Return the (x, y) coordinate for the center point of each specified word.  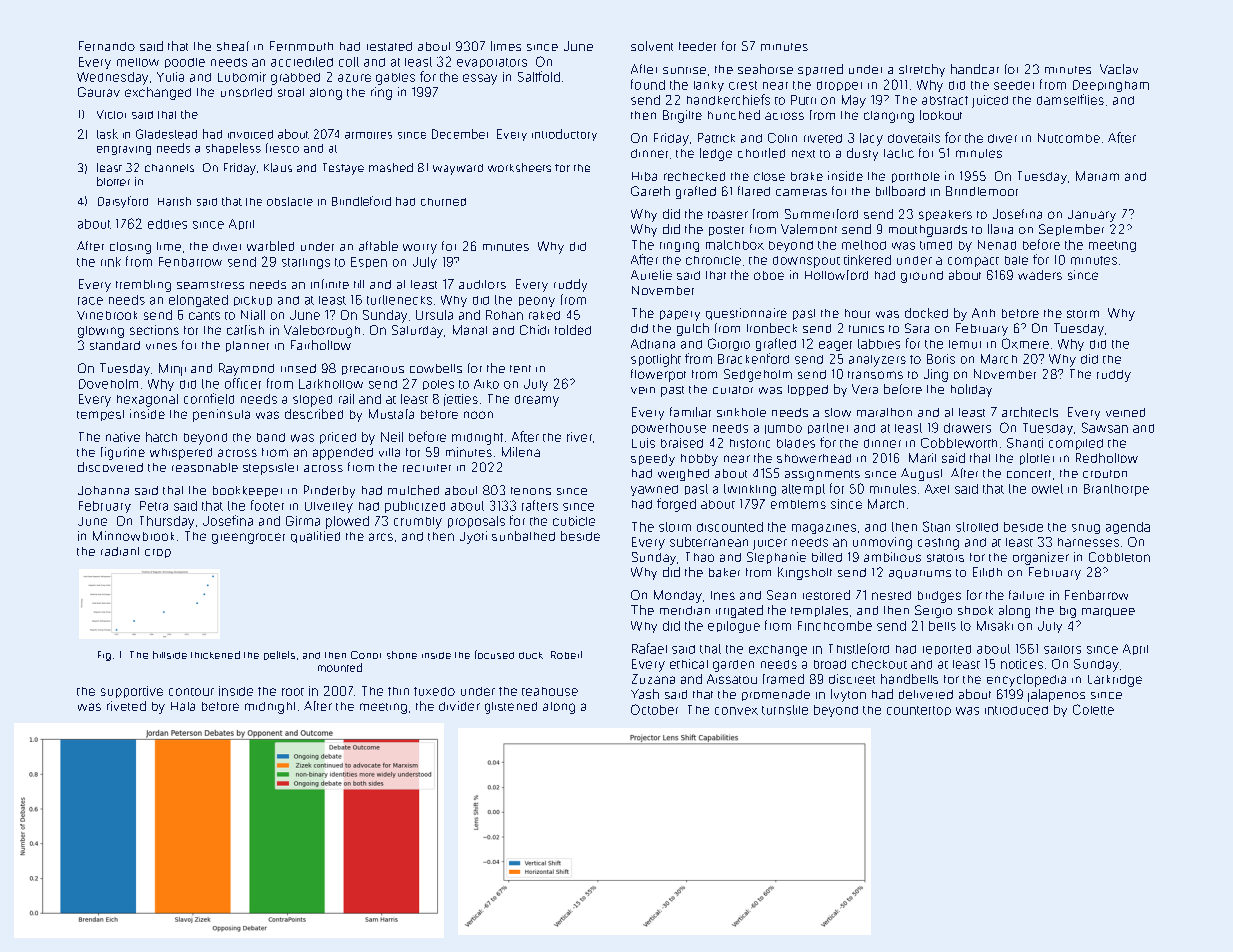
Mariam (1097, 176)
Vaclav (1119, 69)
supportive (132, 692)
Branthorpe (1116, 490)
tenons (531, 491)
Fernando (107, 46)
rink (111, 262)
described (314, 414)
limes (506, 46)
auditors (482, 284)
